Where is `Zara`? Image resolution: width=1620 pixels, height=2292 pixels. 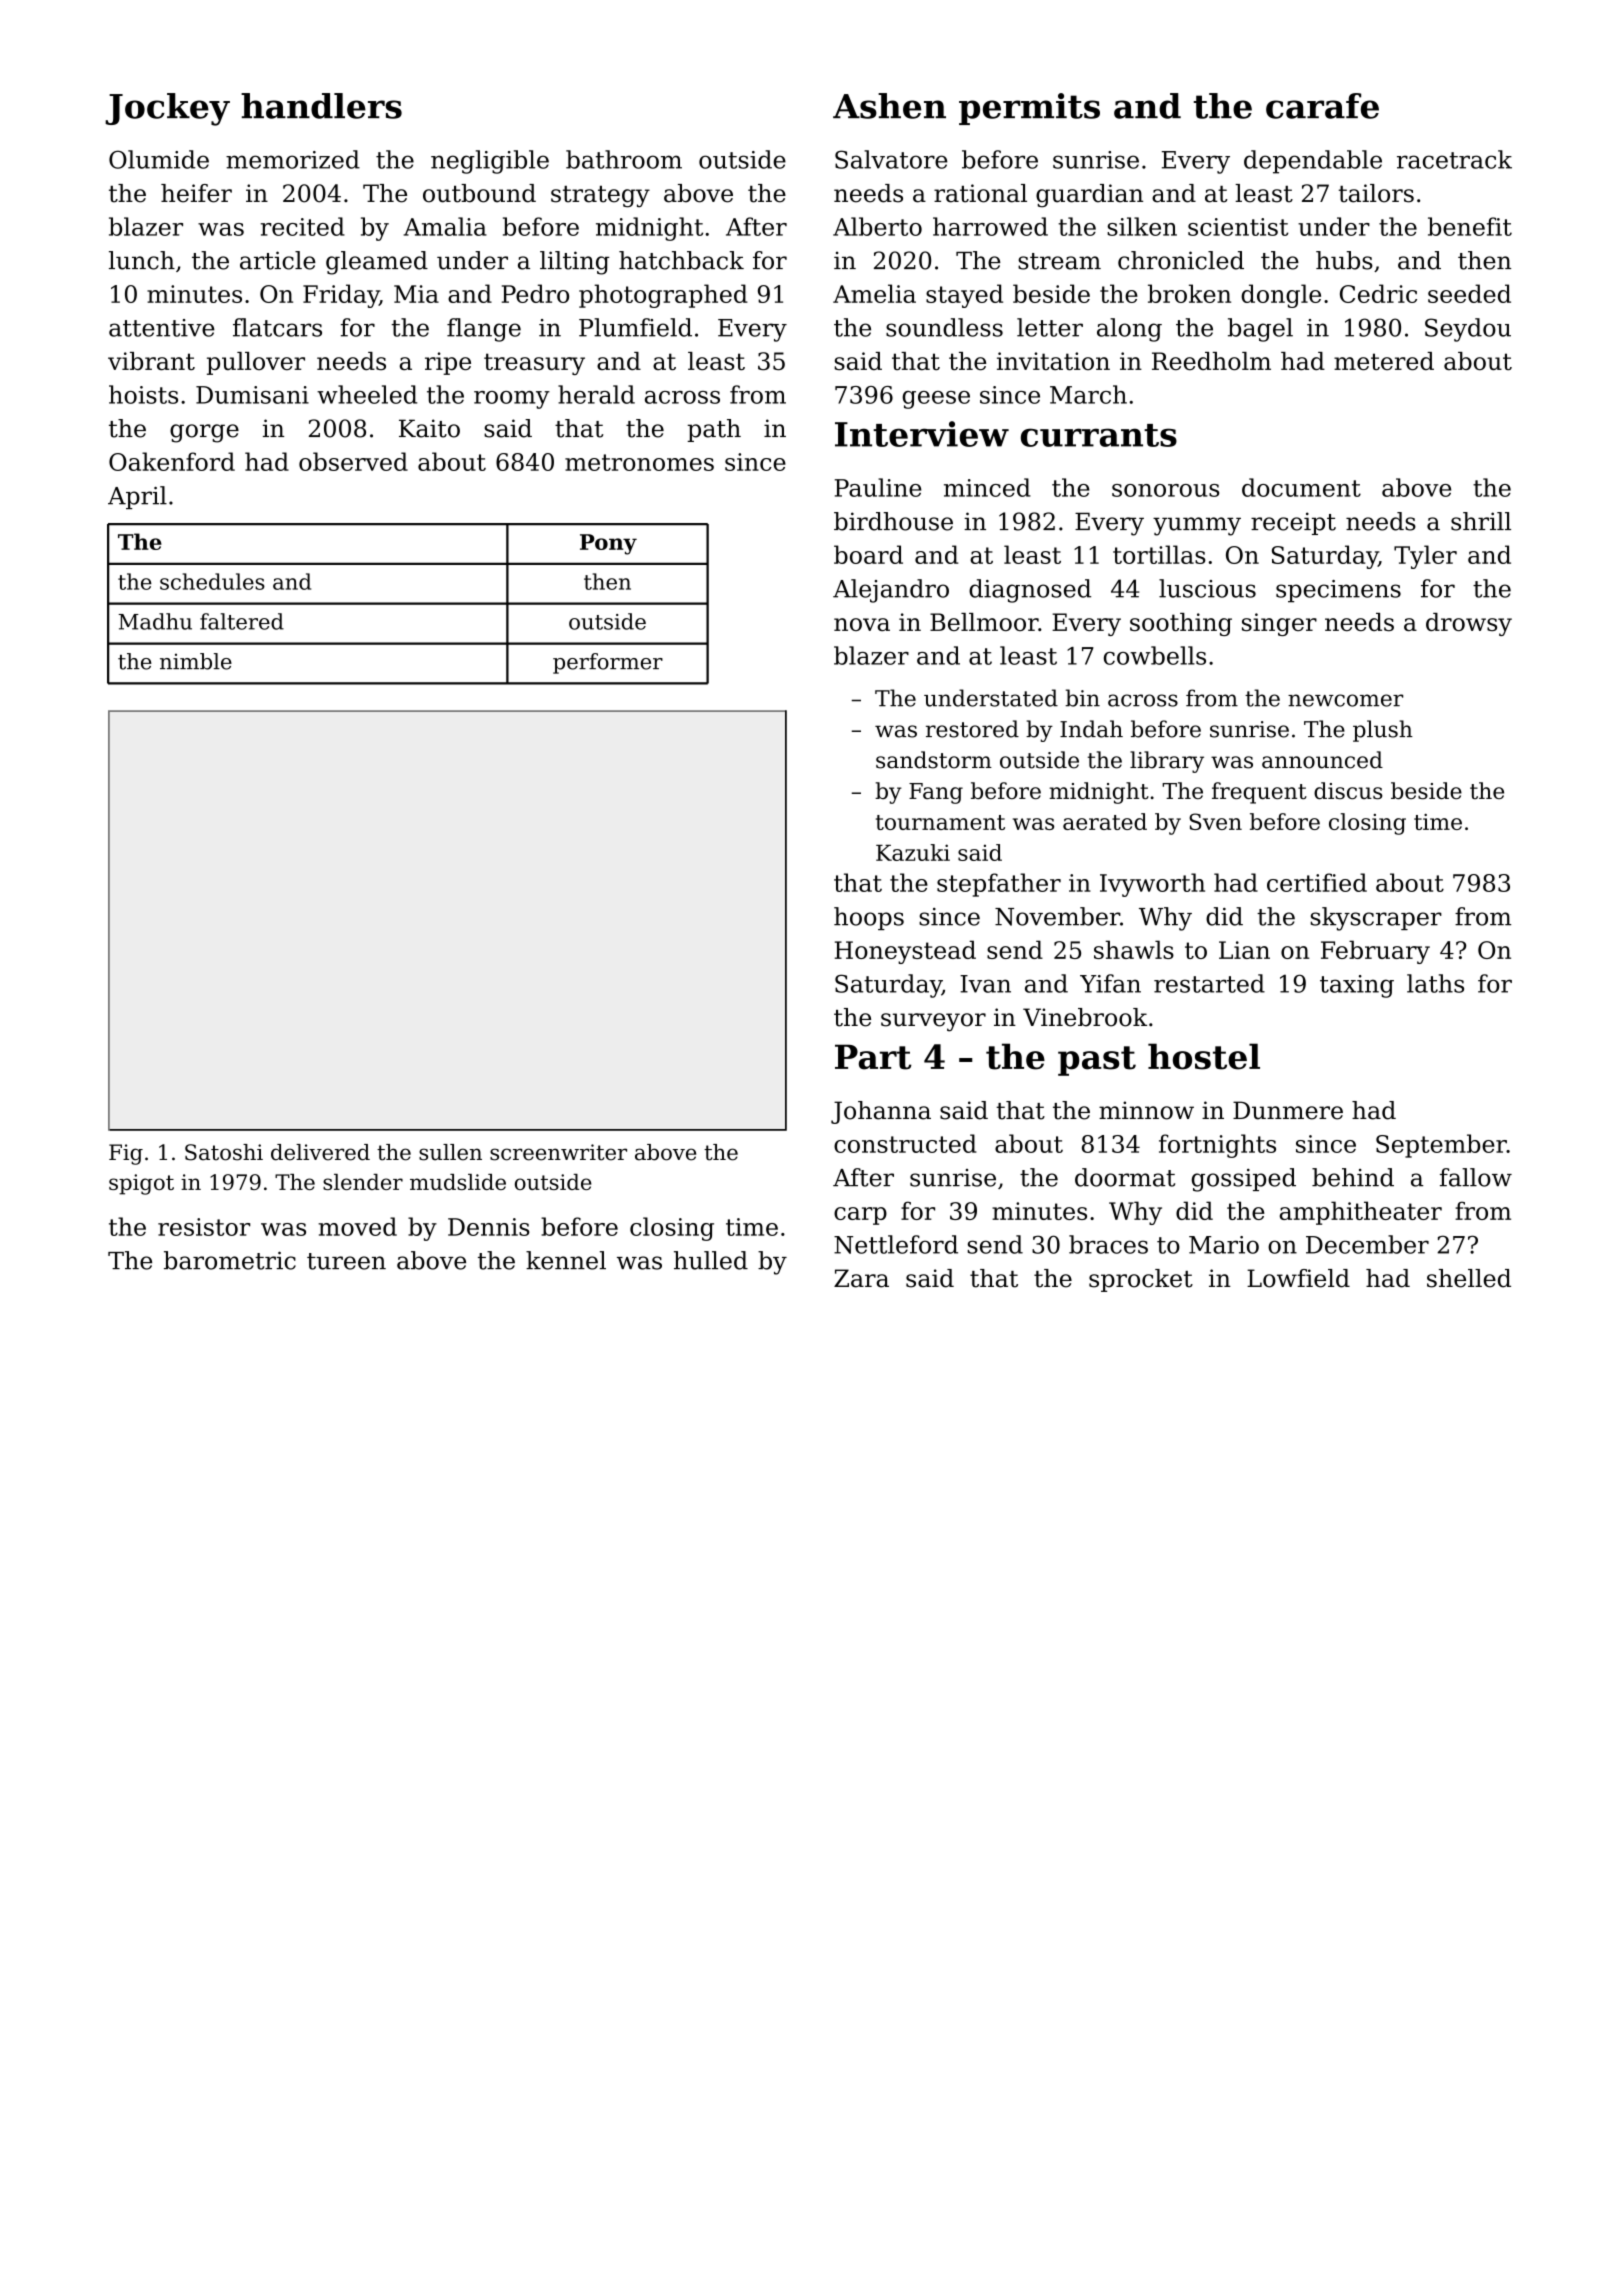
Zara is located at coordinates (861, 1278).
